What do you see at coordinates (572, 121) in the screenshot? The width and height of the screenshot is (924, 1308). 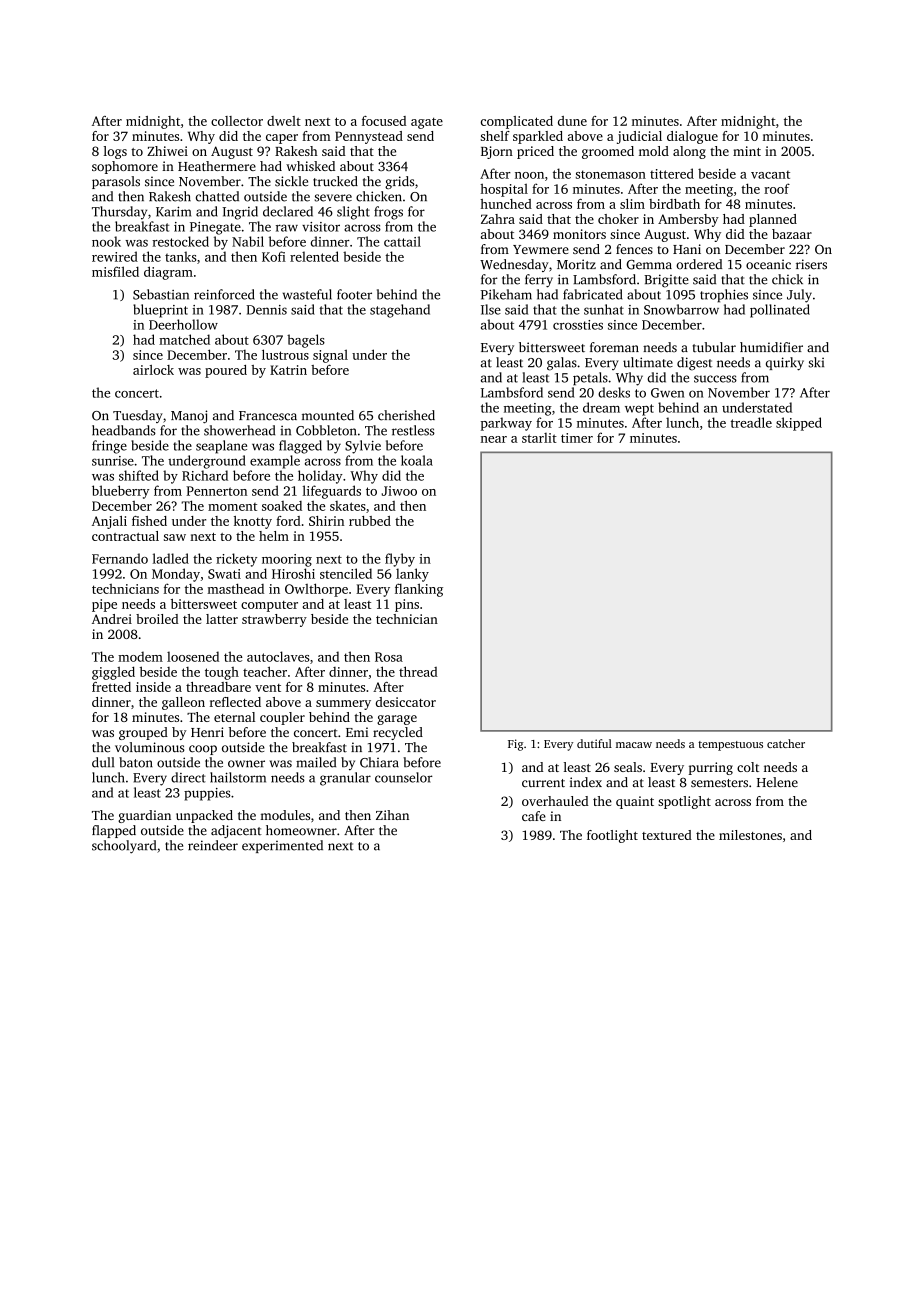 I see `dune` at bounding box center [572, 121].
